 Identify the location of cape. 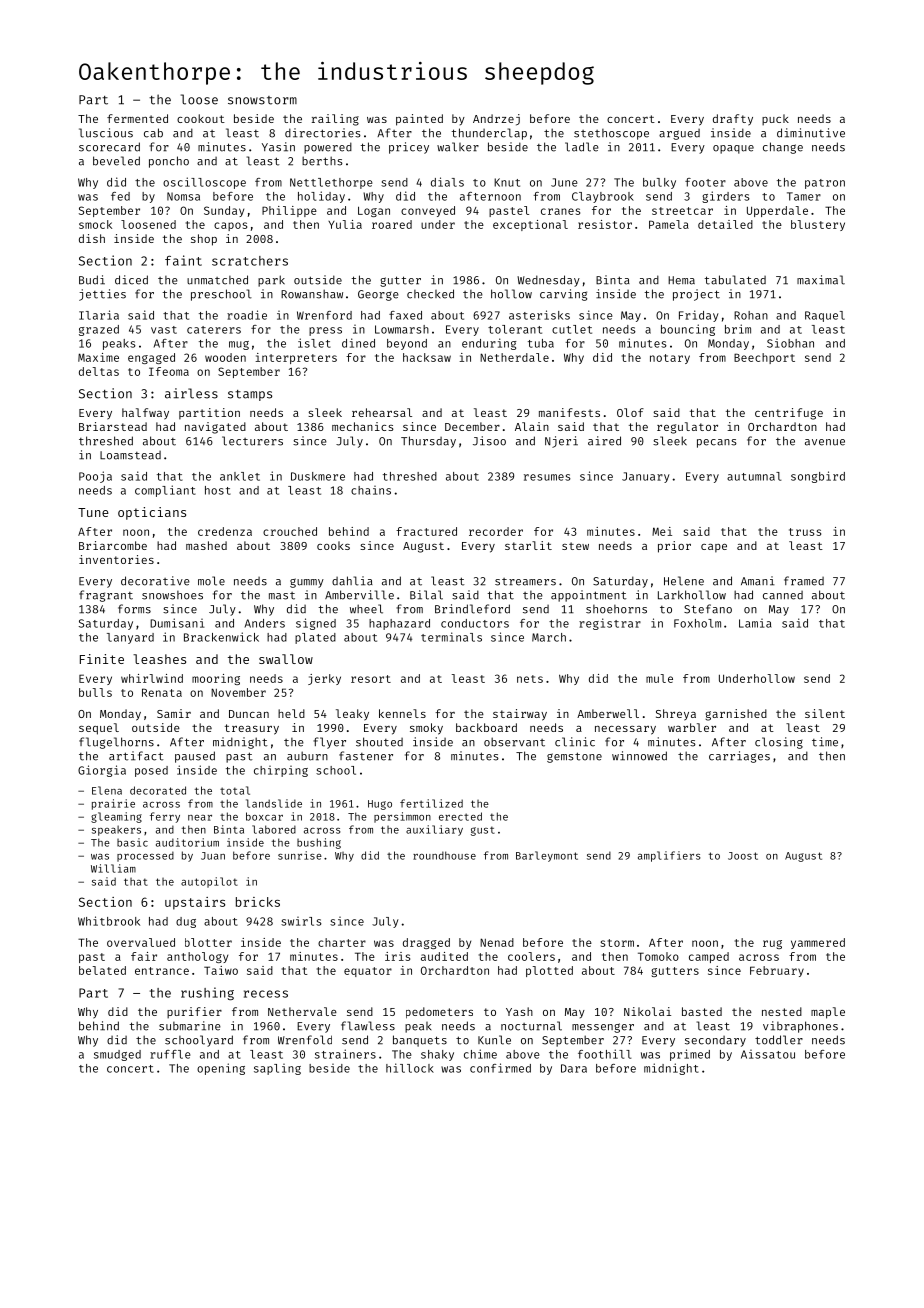
(714, 548).
